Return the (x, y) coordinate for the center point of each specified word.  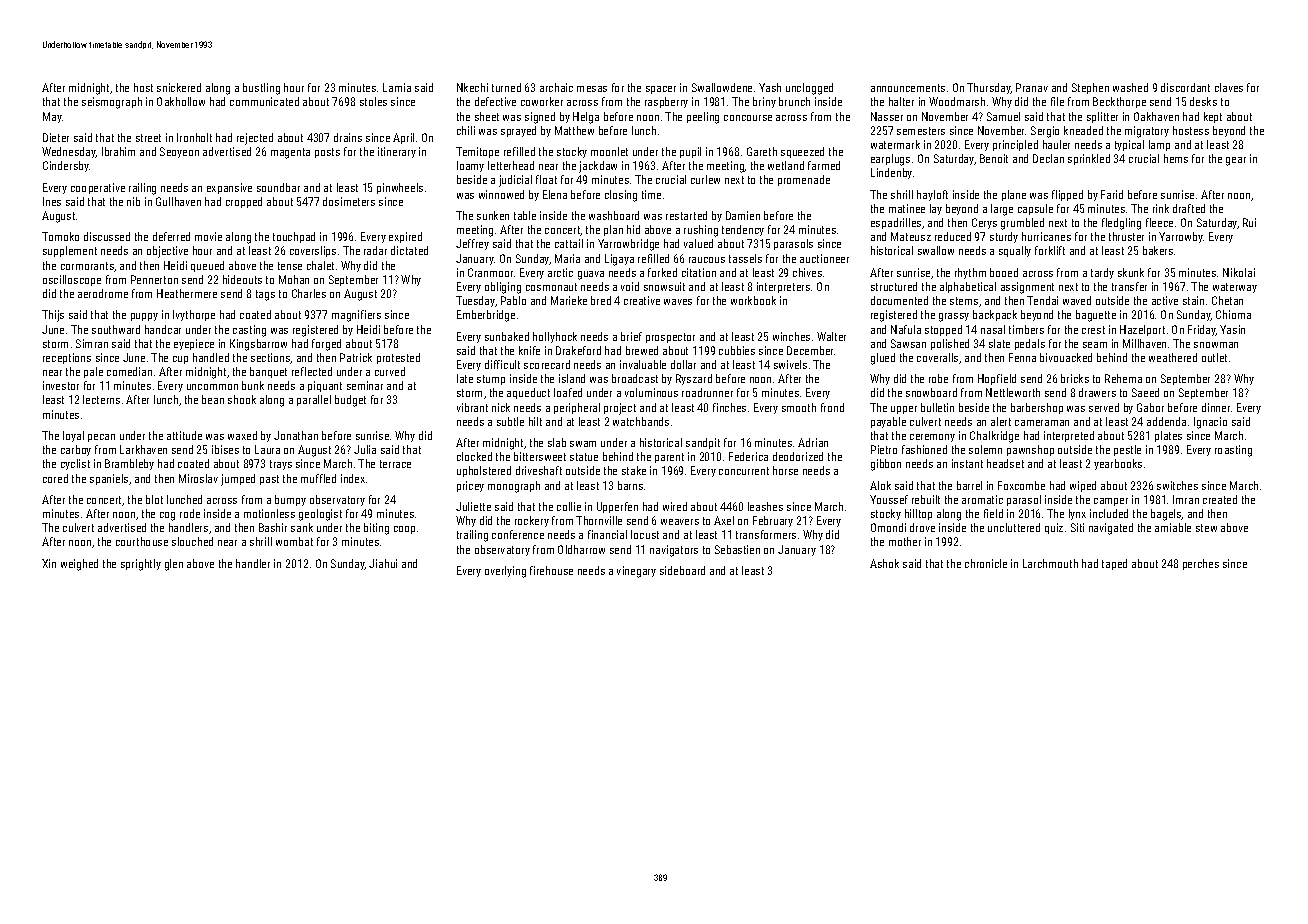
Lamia (397, 87)
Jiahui (383, 563)
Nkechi (472, 87)
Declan (1048, 158)
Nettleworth (1013, 392)
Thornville (599, 520)
